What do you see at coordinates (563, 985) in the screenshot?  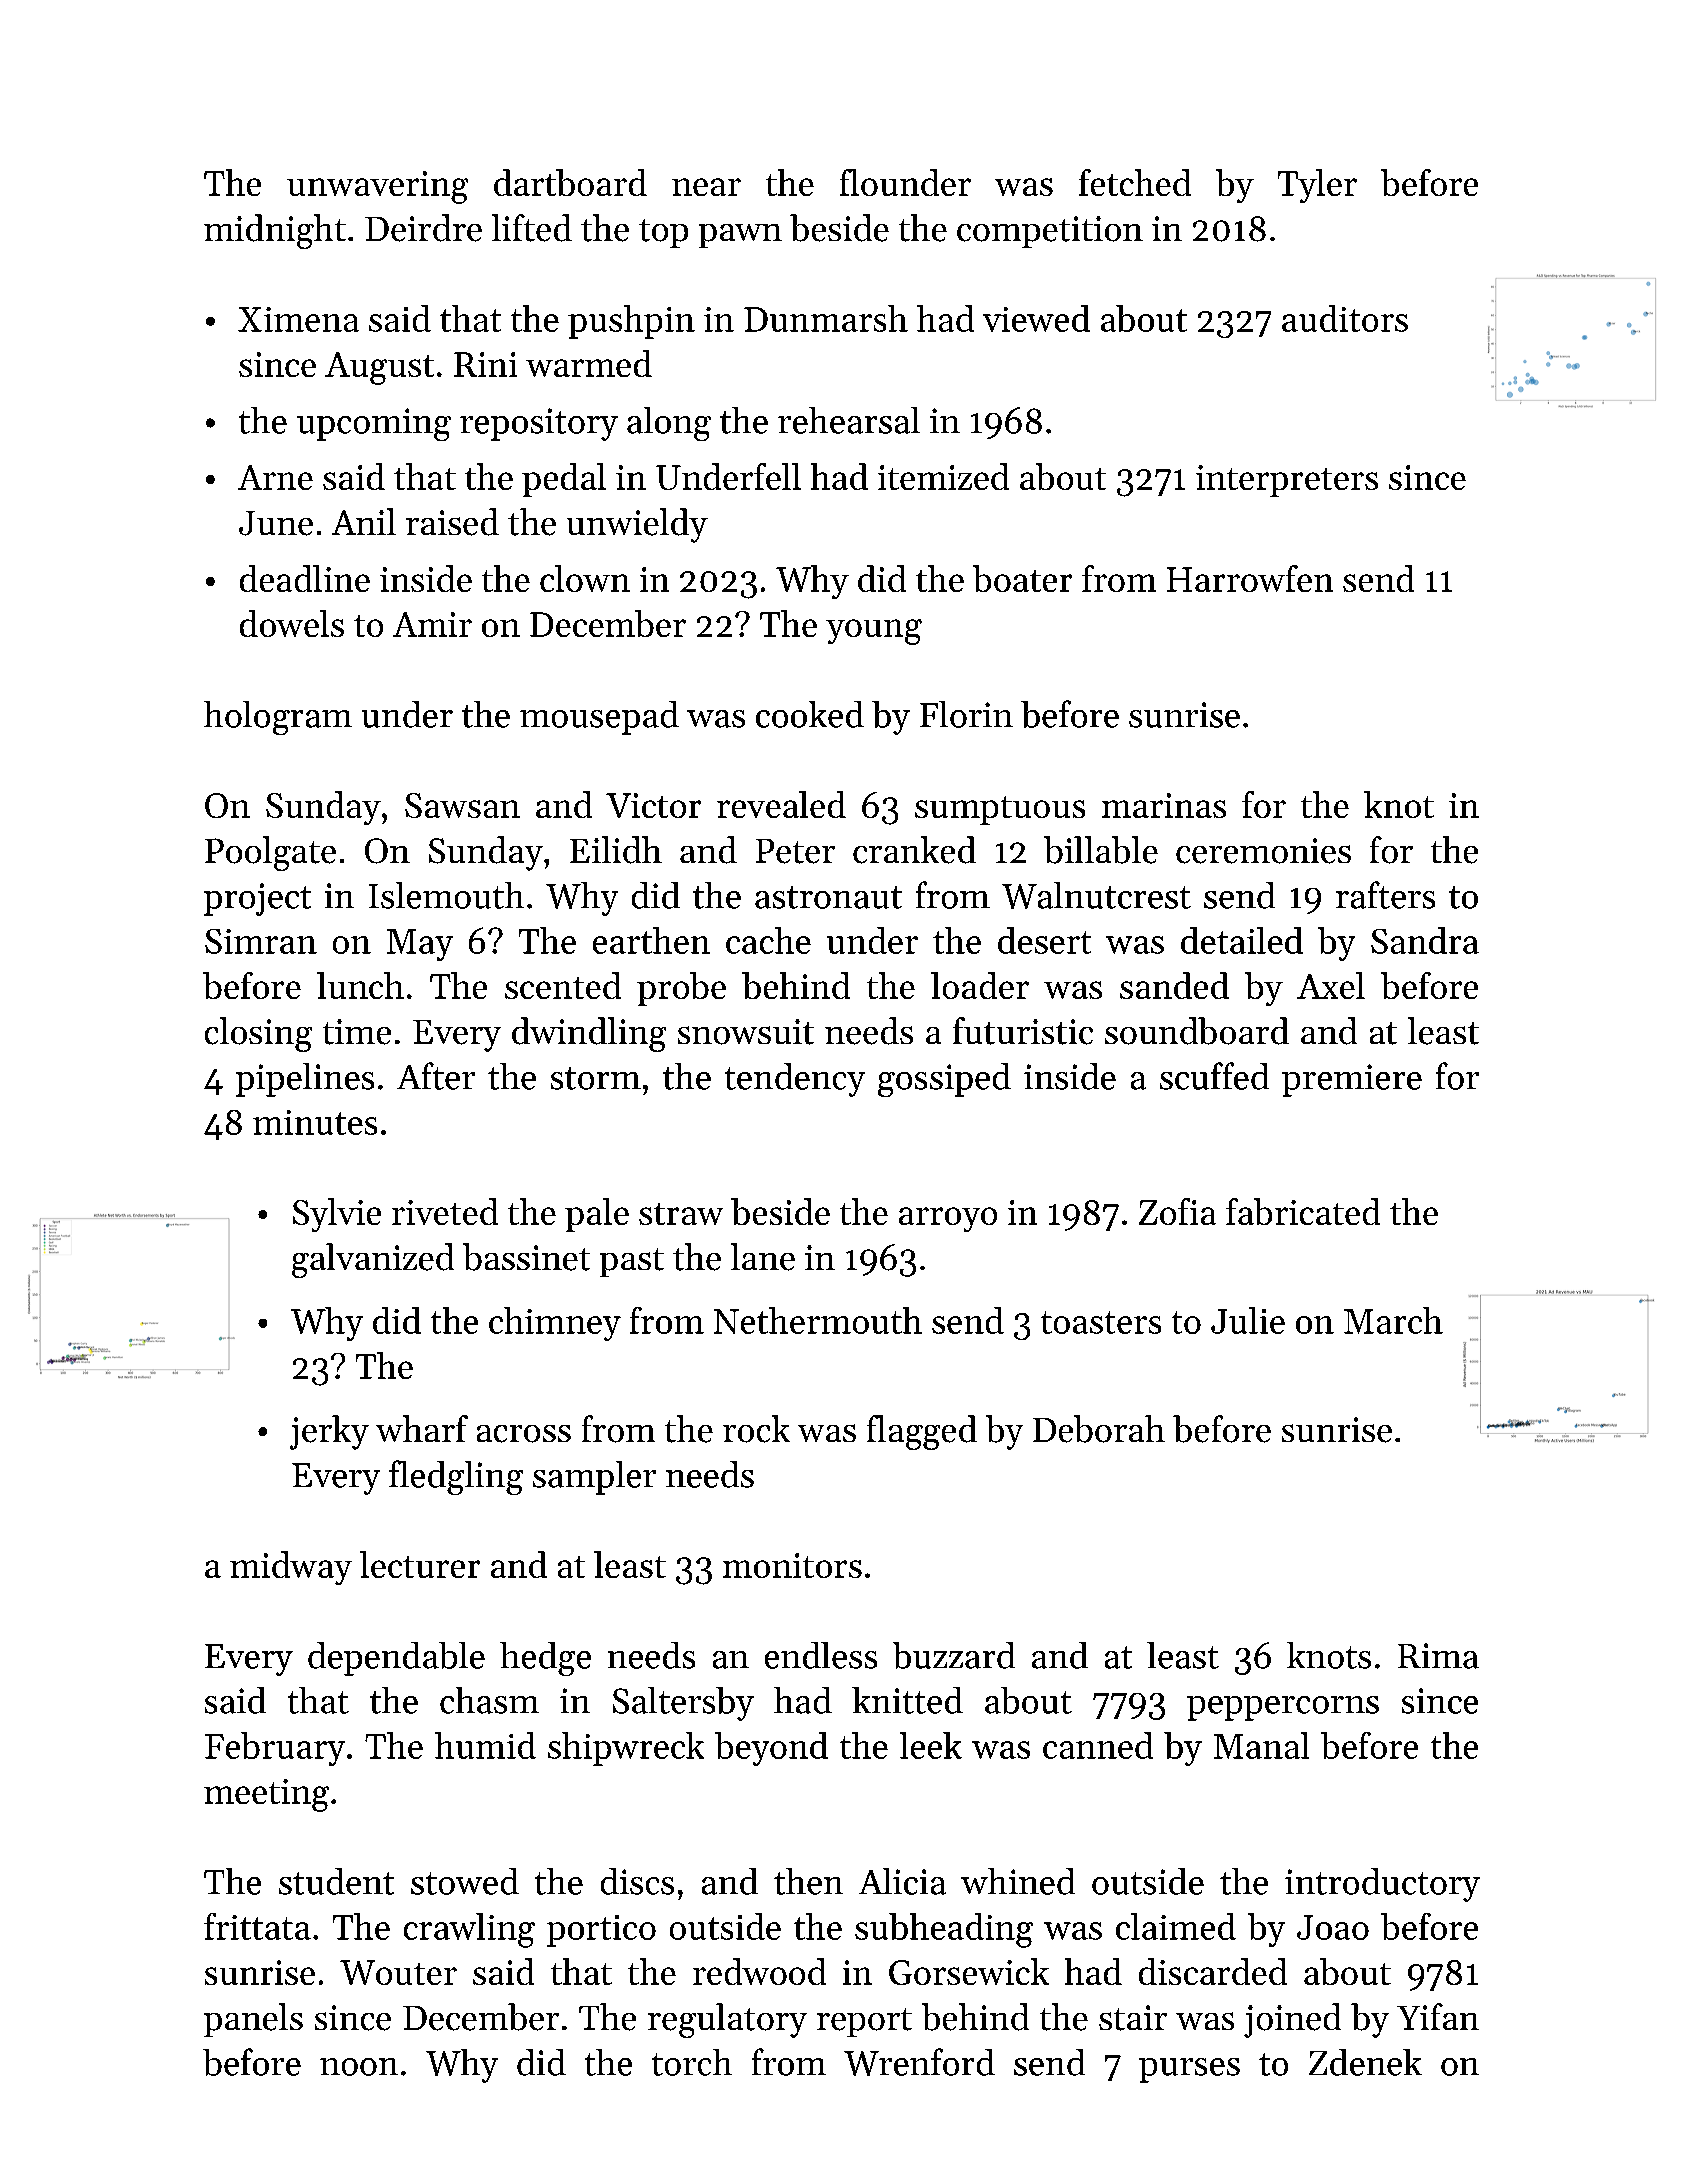 I see `scented` at bounding box center [563, 985].
